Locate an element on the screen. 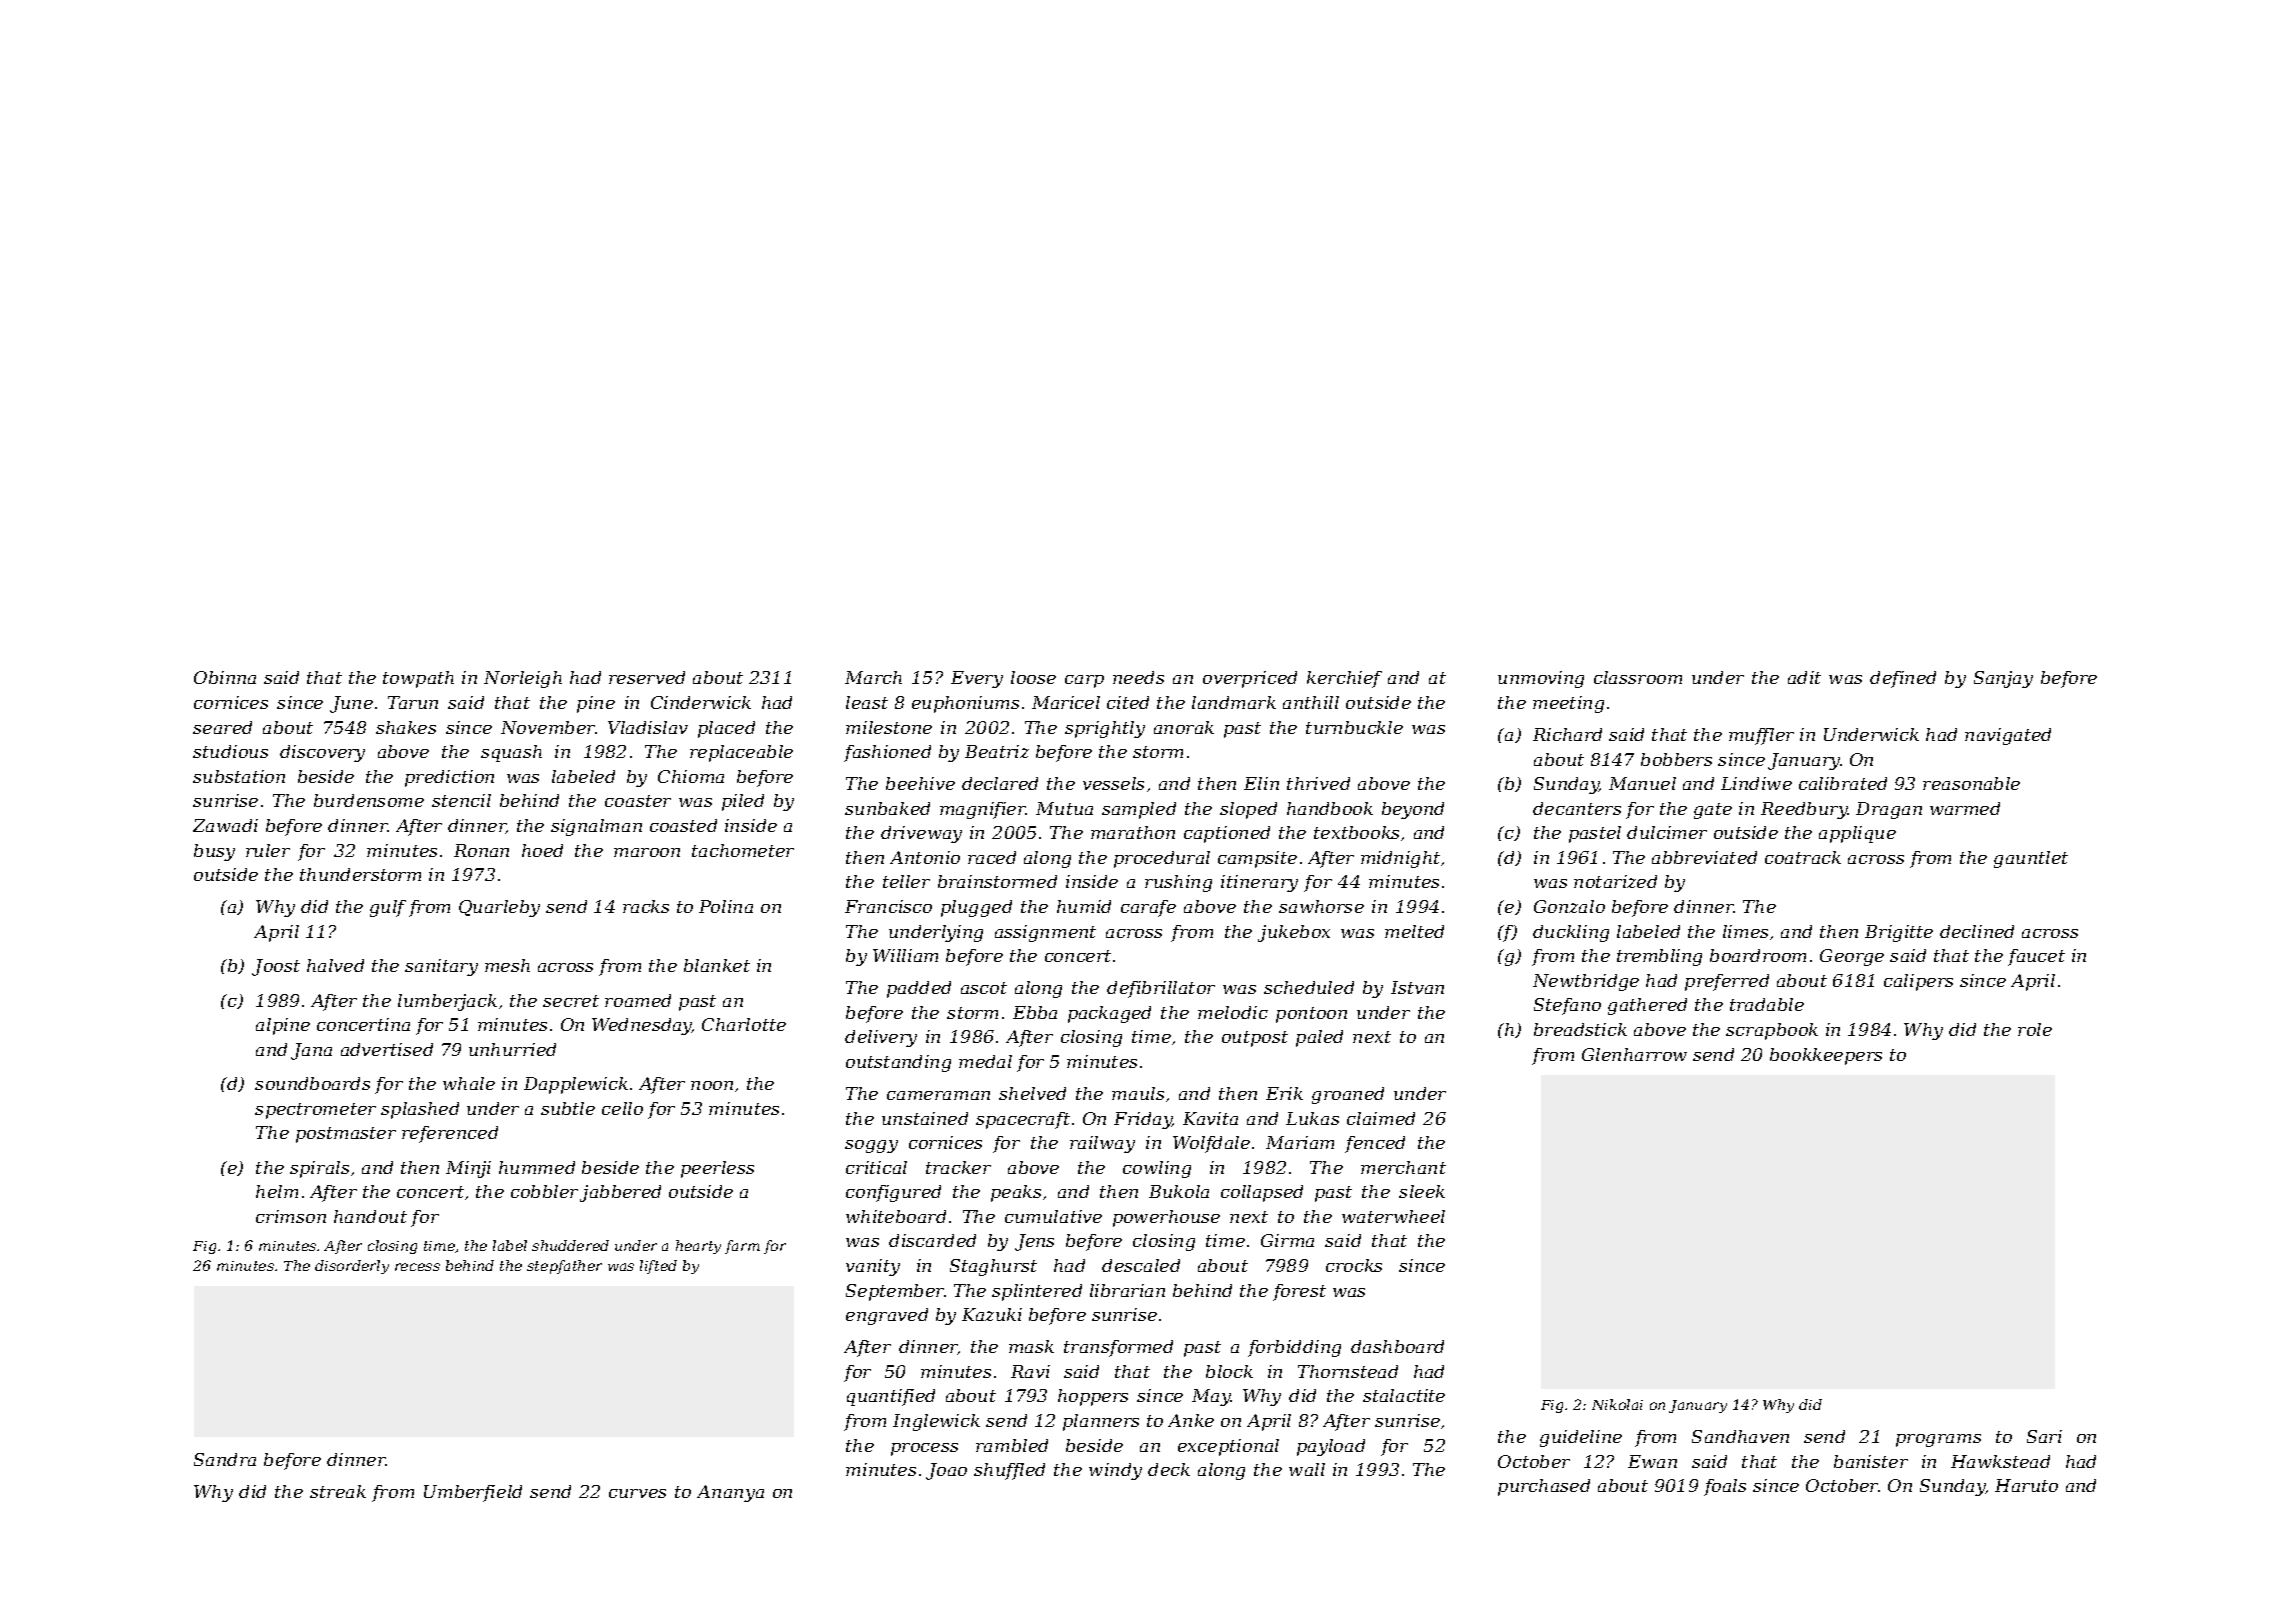  disorderly is located at coordinates (352, 1267).
